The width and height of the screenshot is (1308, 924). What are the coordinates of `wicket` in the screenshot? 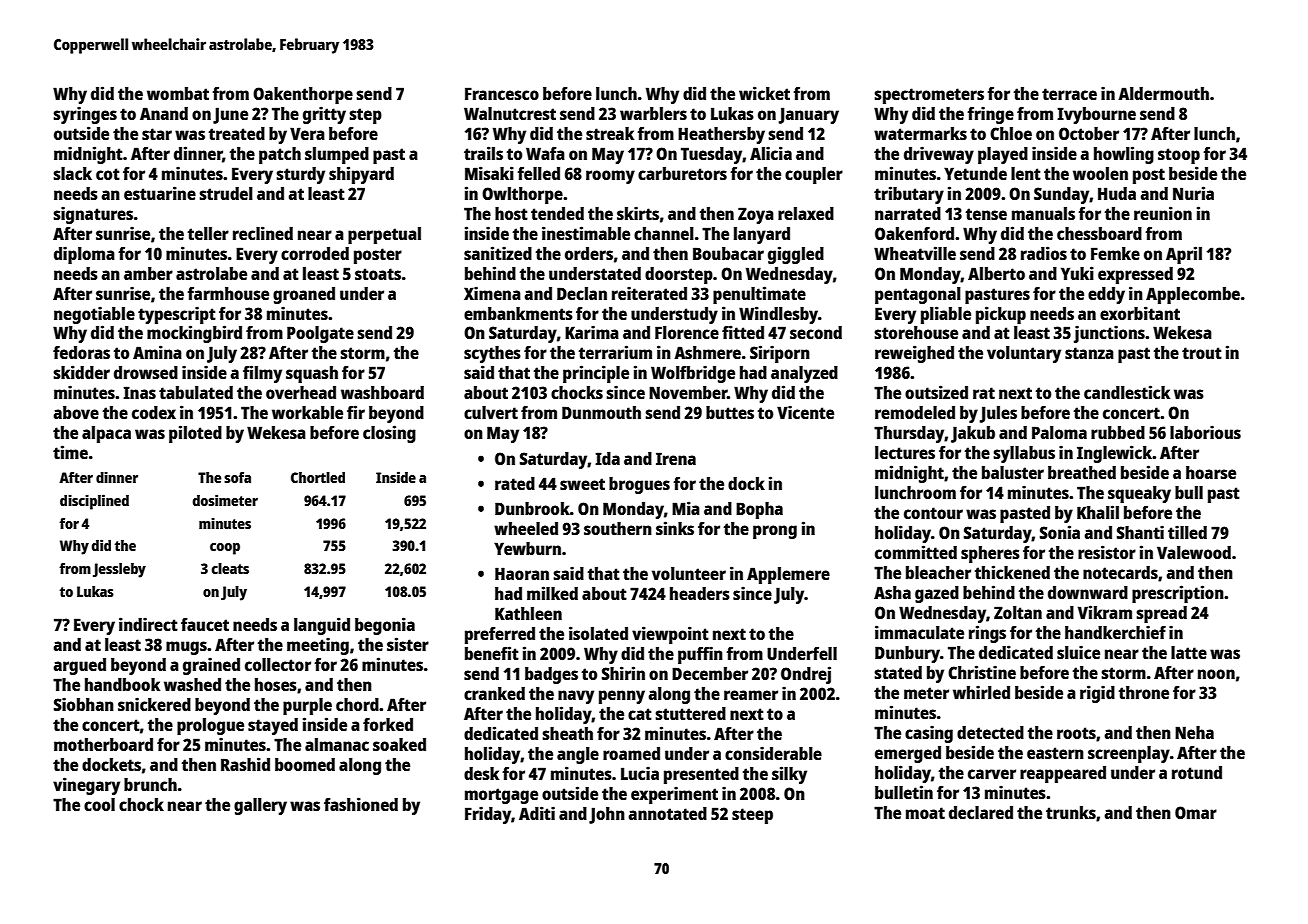 It's located at (764, 93).
